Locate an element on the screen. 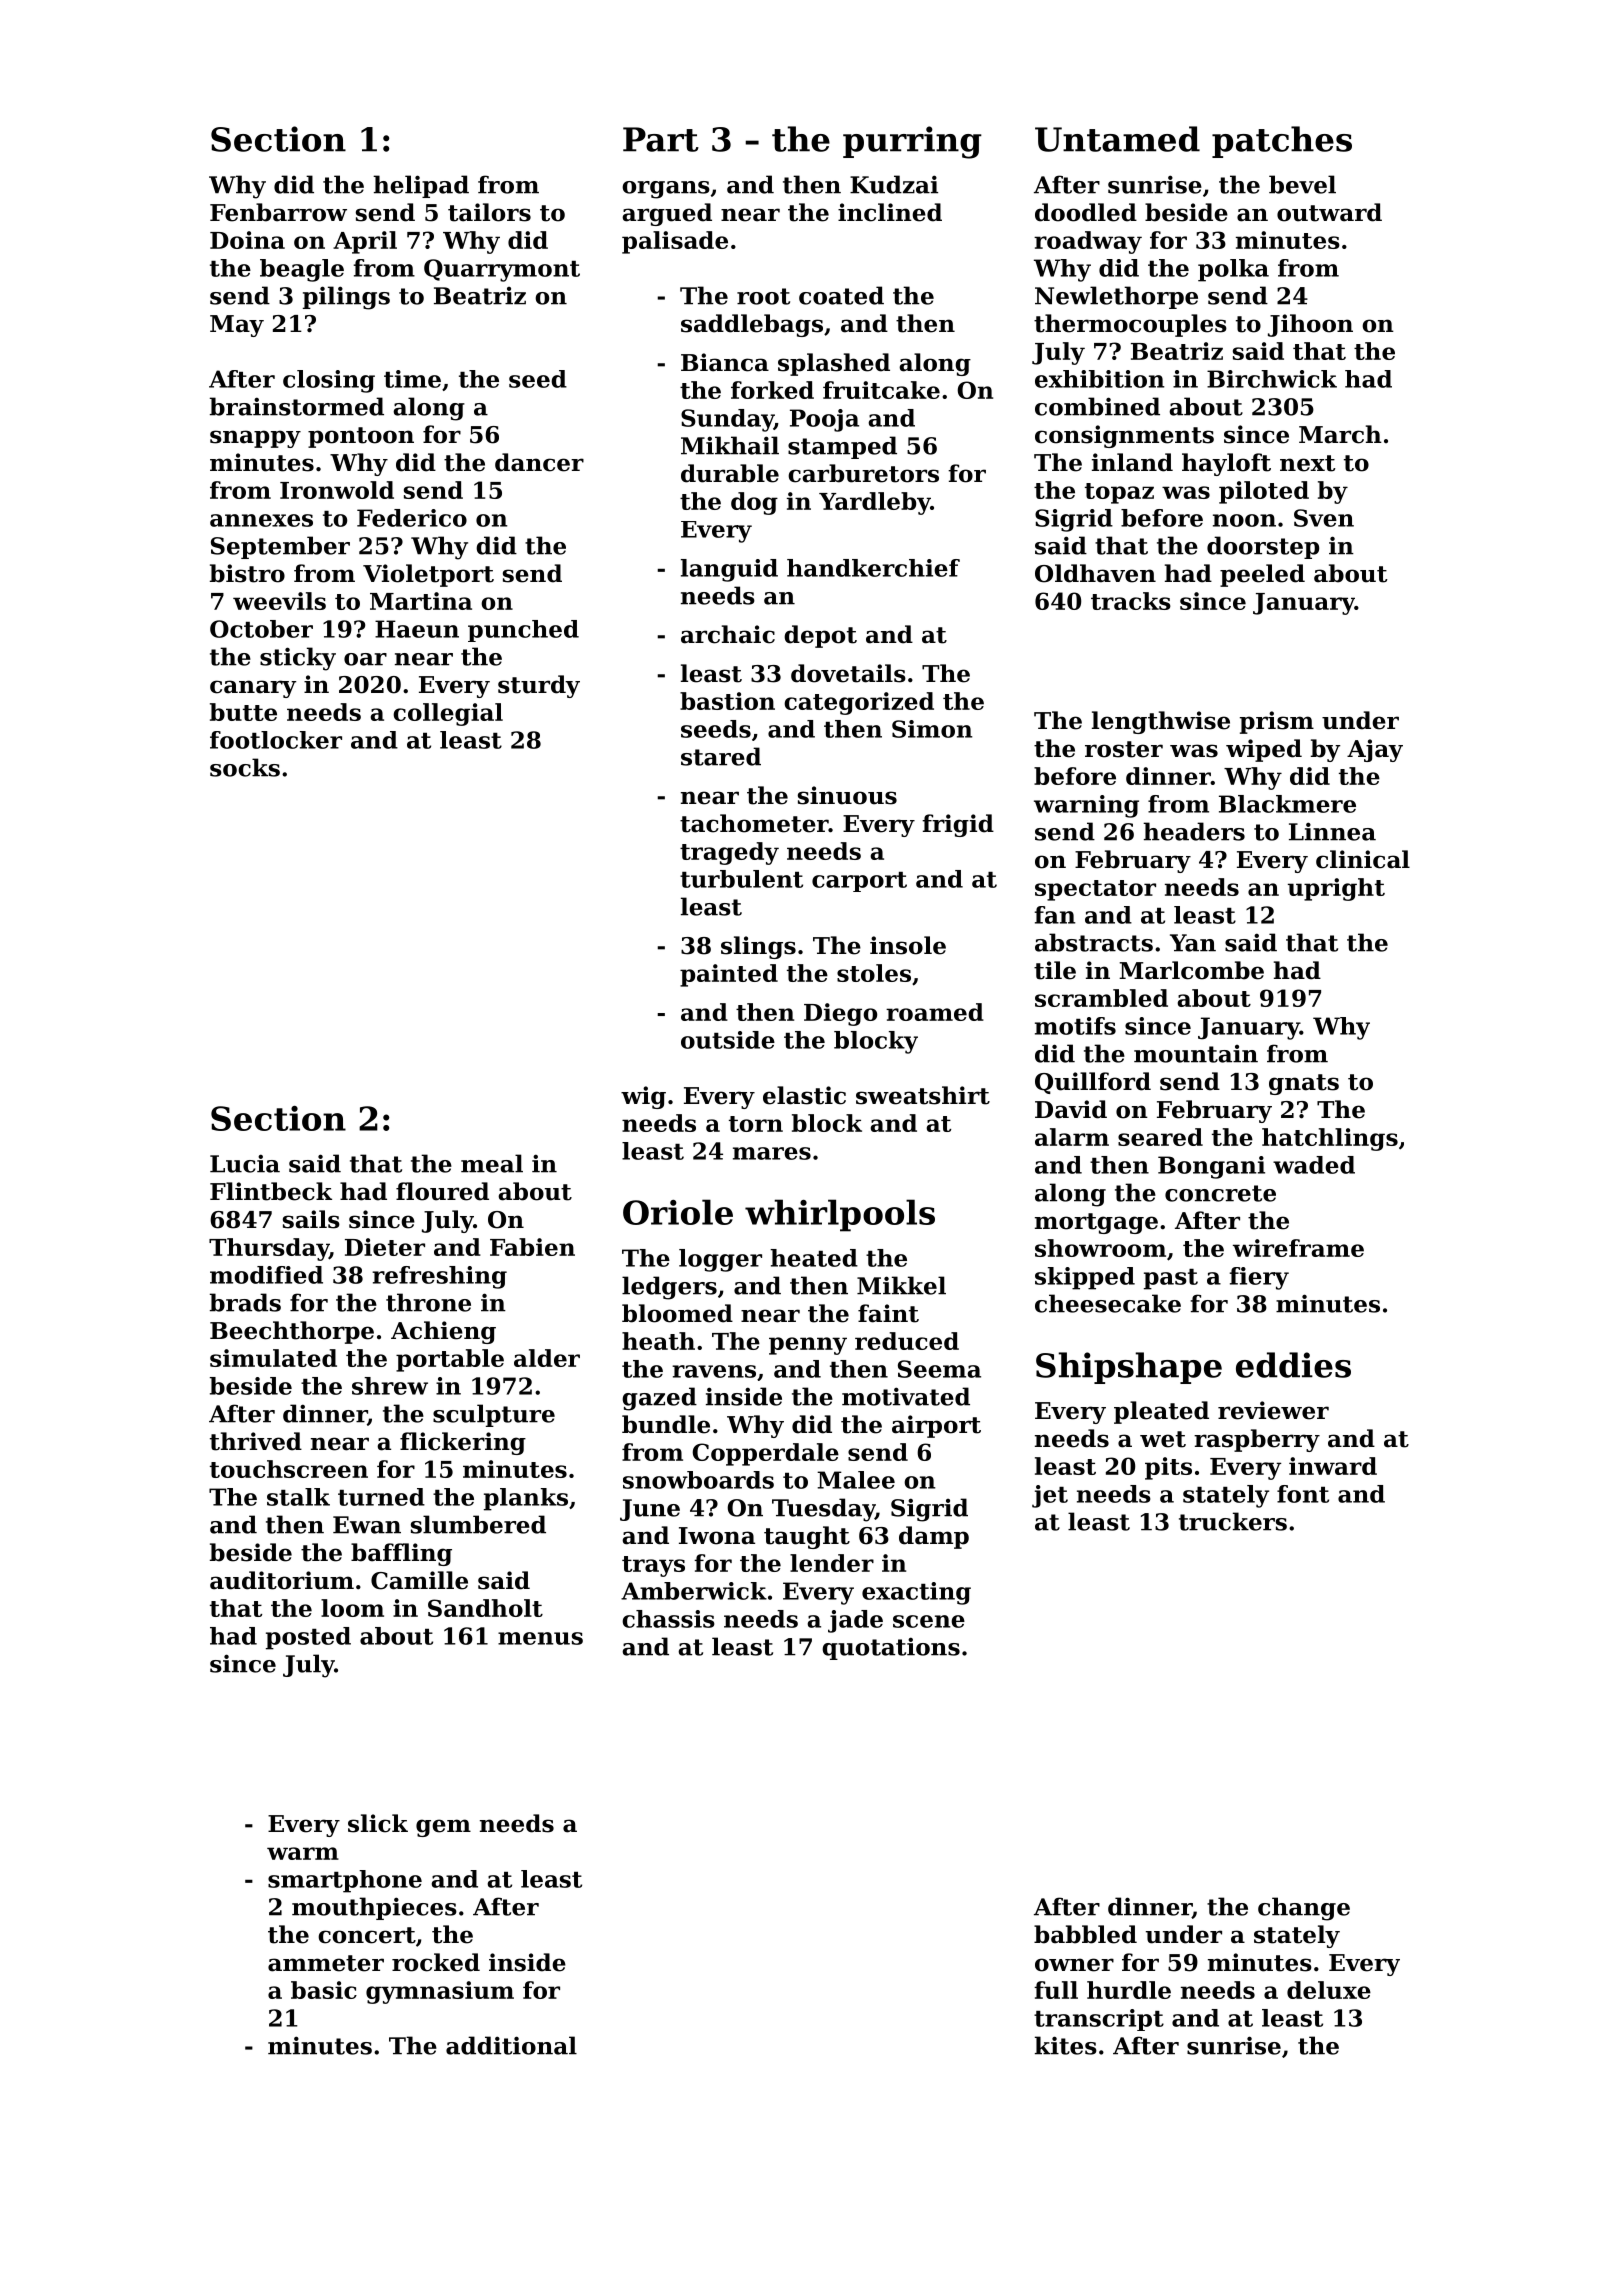 The height and width of the screenshot is (2292, 1620). basic is located at coordinates (324, 1990).
